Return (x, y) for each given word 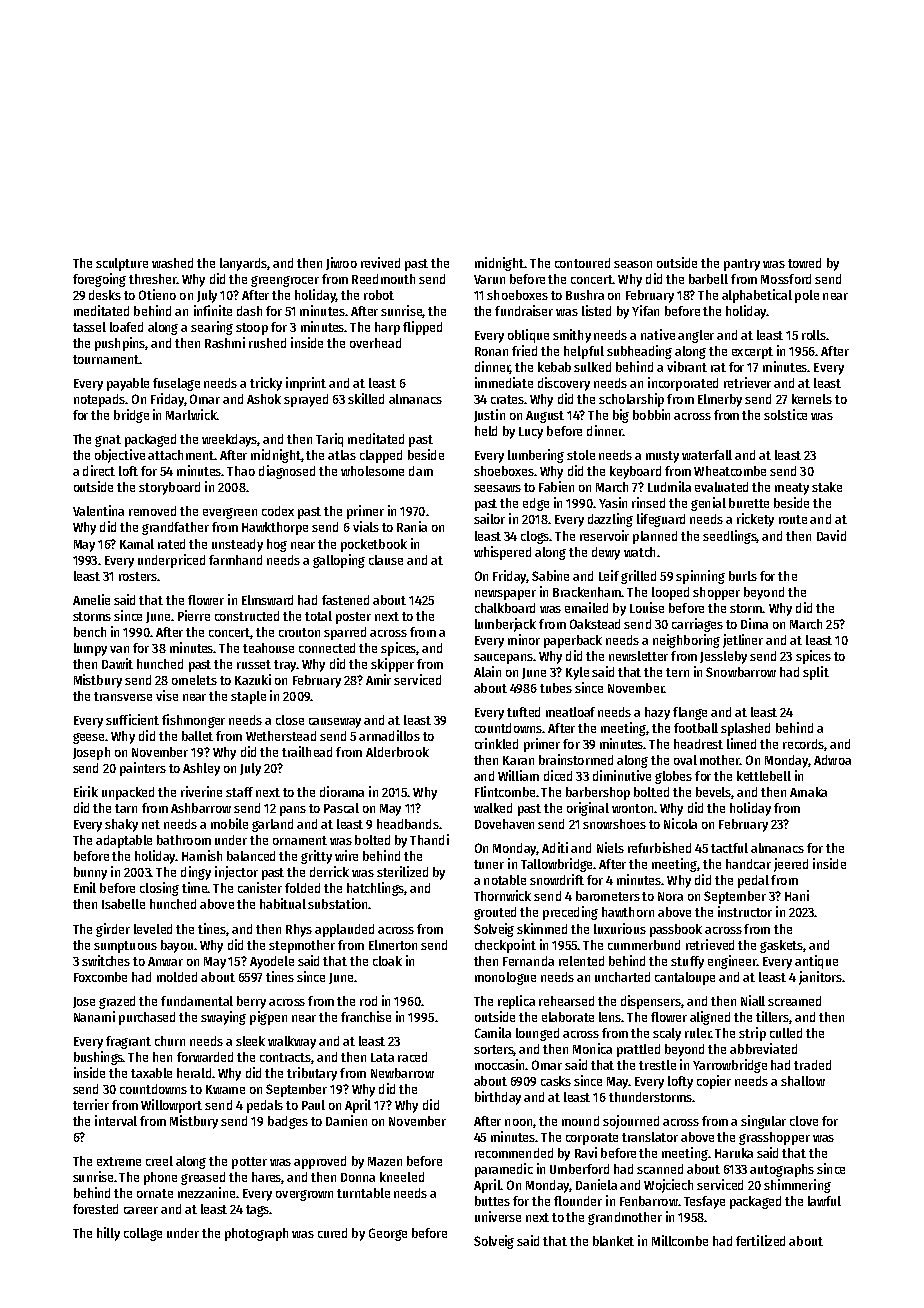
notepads (99, 400)
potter (249, 1163)
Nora (670, 896)
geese (88, 738)
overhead (375, 343)
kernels (812, 399)
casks (556, 1081)
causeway (335, 723)
